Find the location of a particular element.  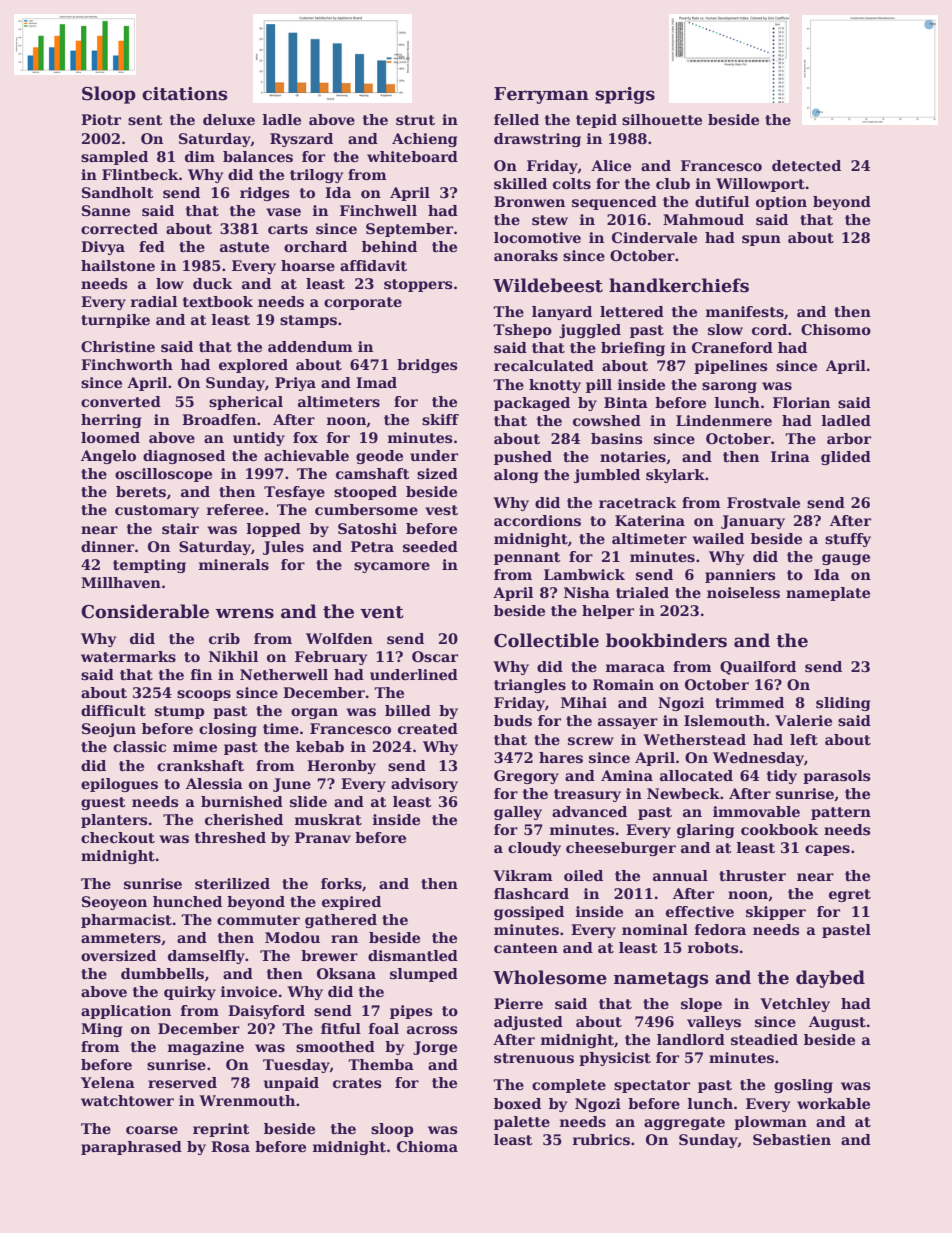

arbor is located at coordinates (849, 438).
